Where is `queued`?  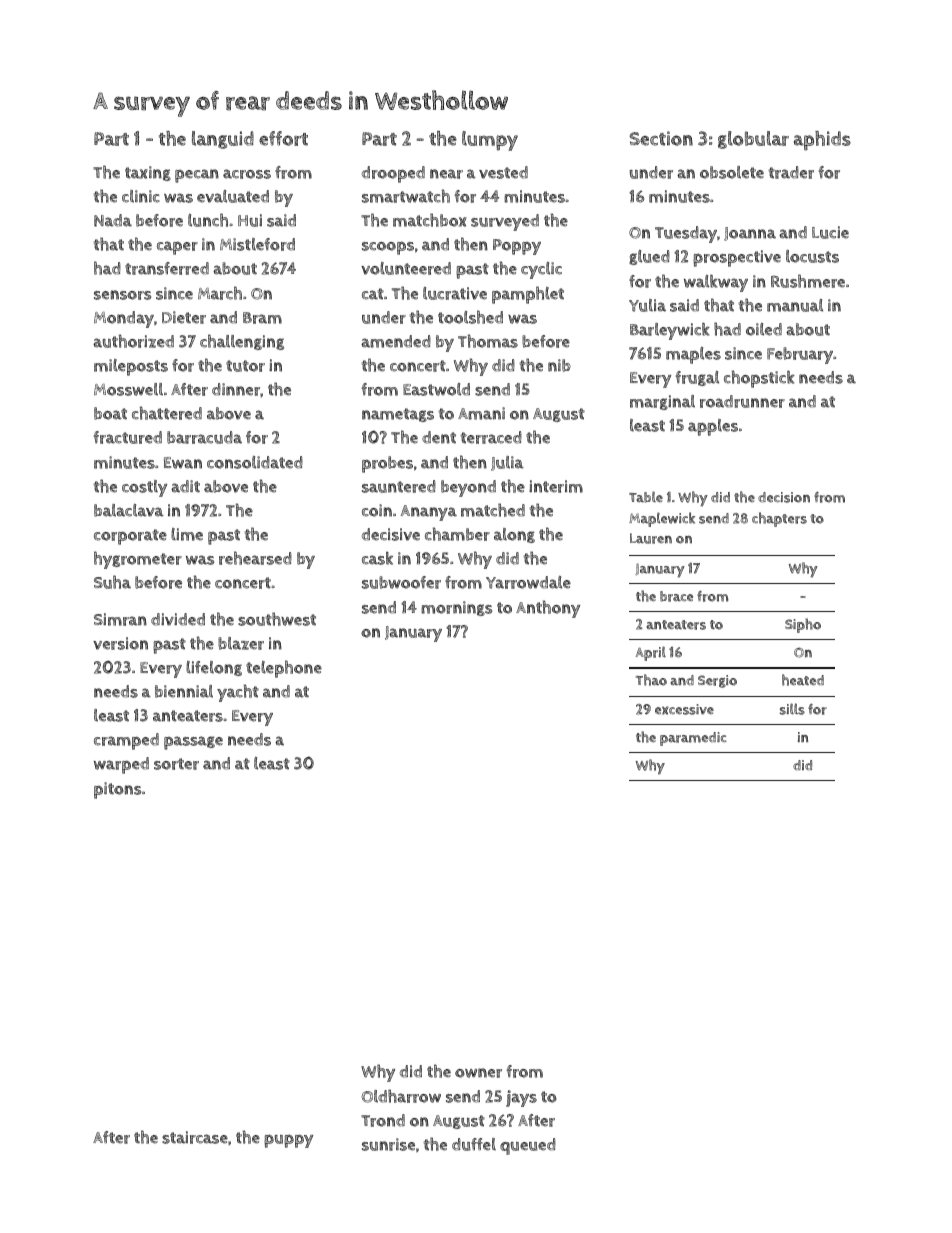 queued is located at coordinates (528, 1146).
